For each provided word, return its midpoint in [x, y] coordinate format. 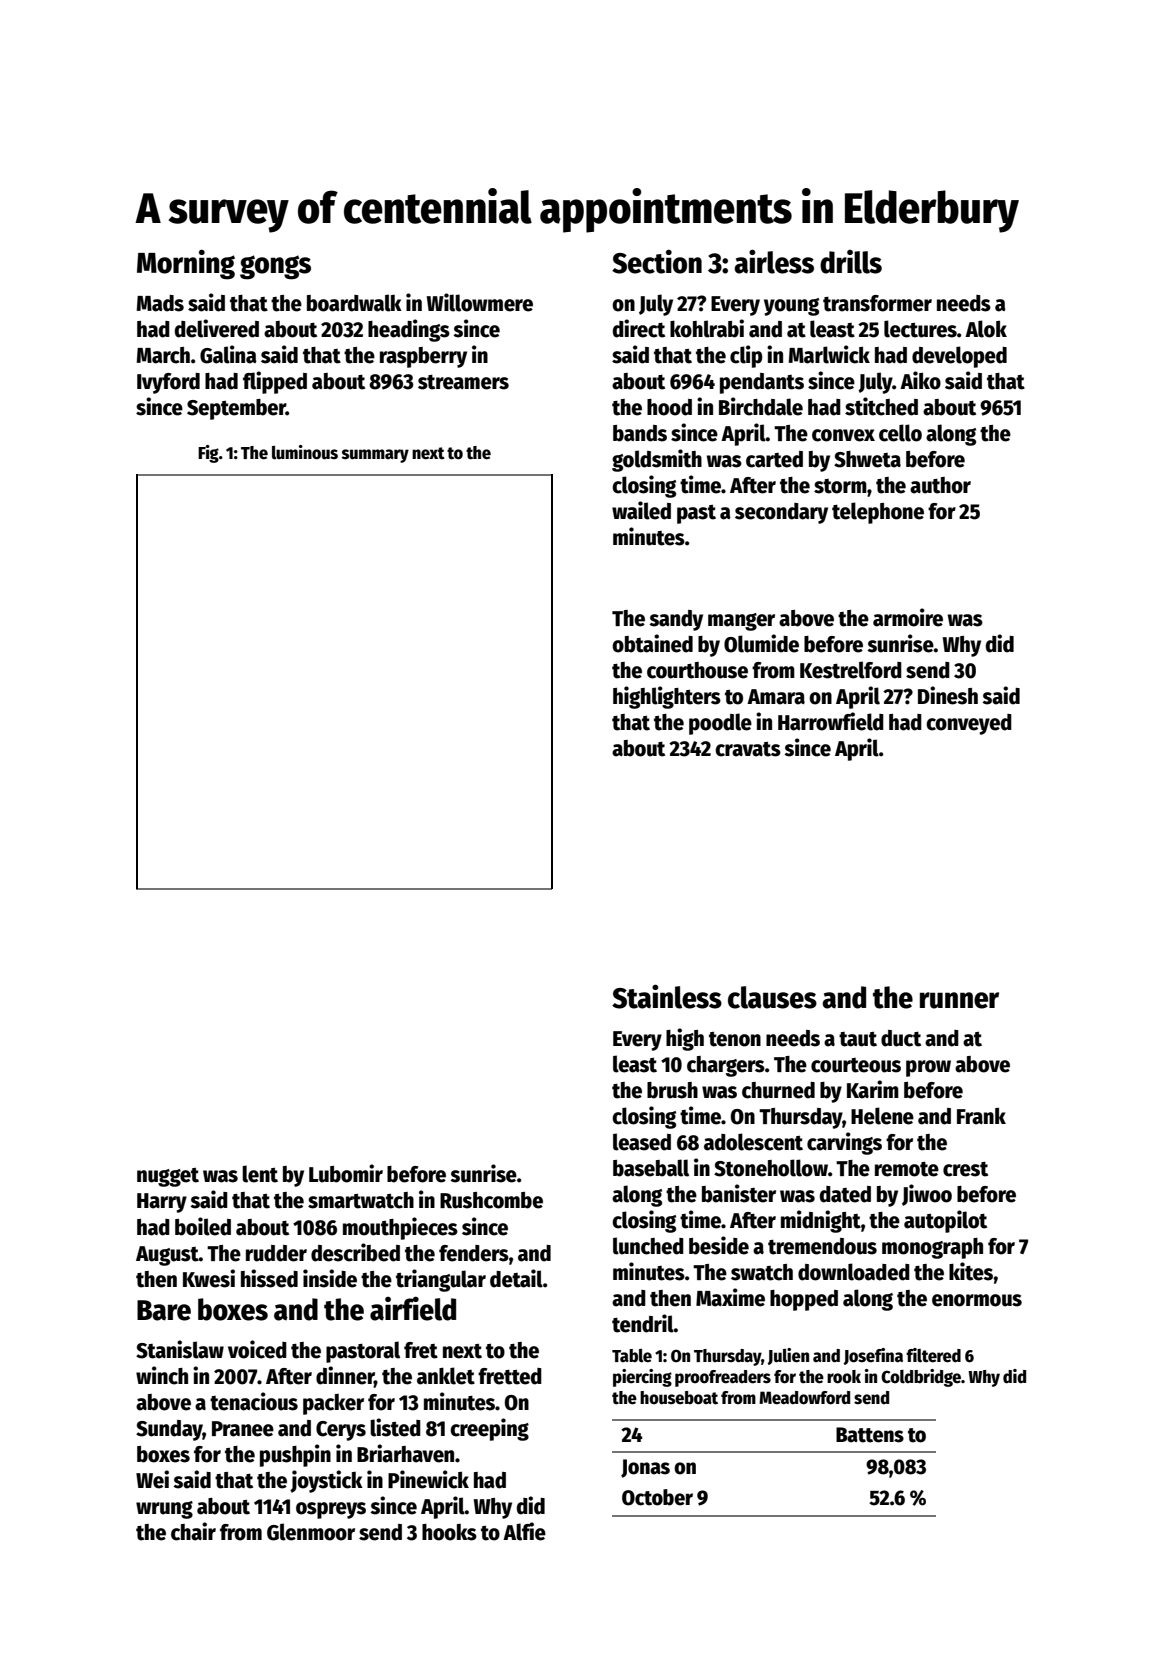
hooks [449, 1532]
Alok [986, 329]
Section [657, 261]
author [940, 485]
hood [669, 407]
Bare [164, 1310]
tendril [643, 1323]
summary [375, 456]
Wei [152, 1479]
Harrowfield [831, 721]
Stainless [667, 996]
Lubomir [346, 1173]
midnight [821, 1221]
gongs [275, 267]
